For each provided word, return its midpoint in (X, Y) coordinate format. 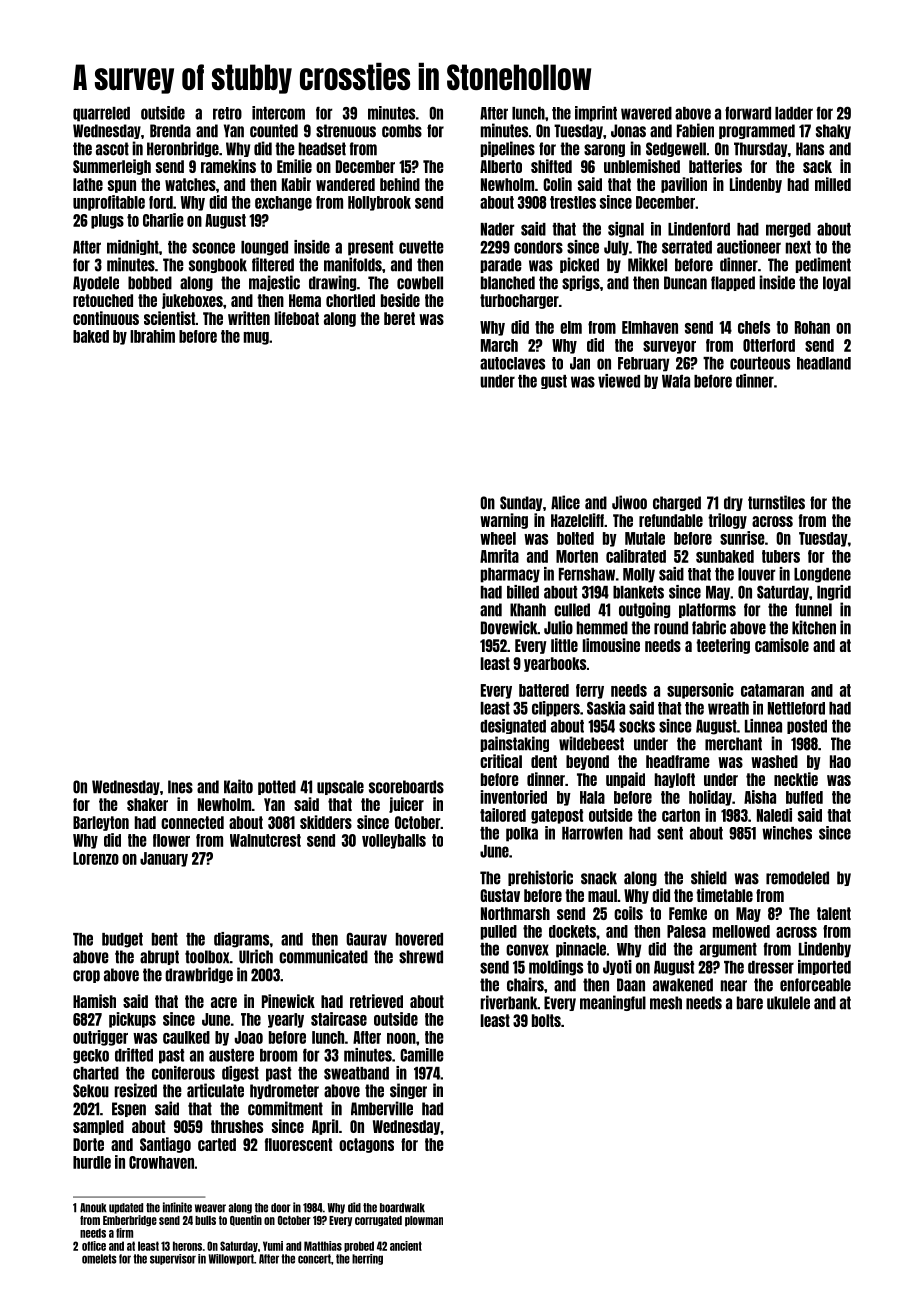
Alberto (501, 166)
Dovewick (509, 627)
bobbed (150, 283)
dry (733, 503)
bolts (546, 1020)
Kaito (238, 786)
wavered (646, 113)
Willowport (231, 1259)
